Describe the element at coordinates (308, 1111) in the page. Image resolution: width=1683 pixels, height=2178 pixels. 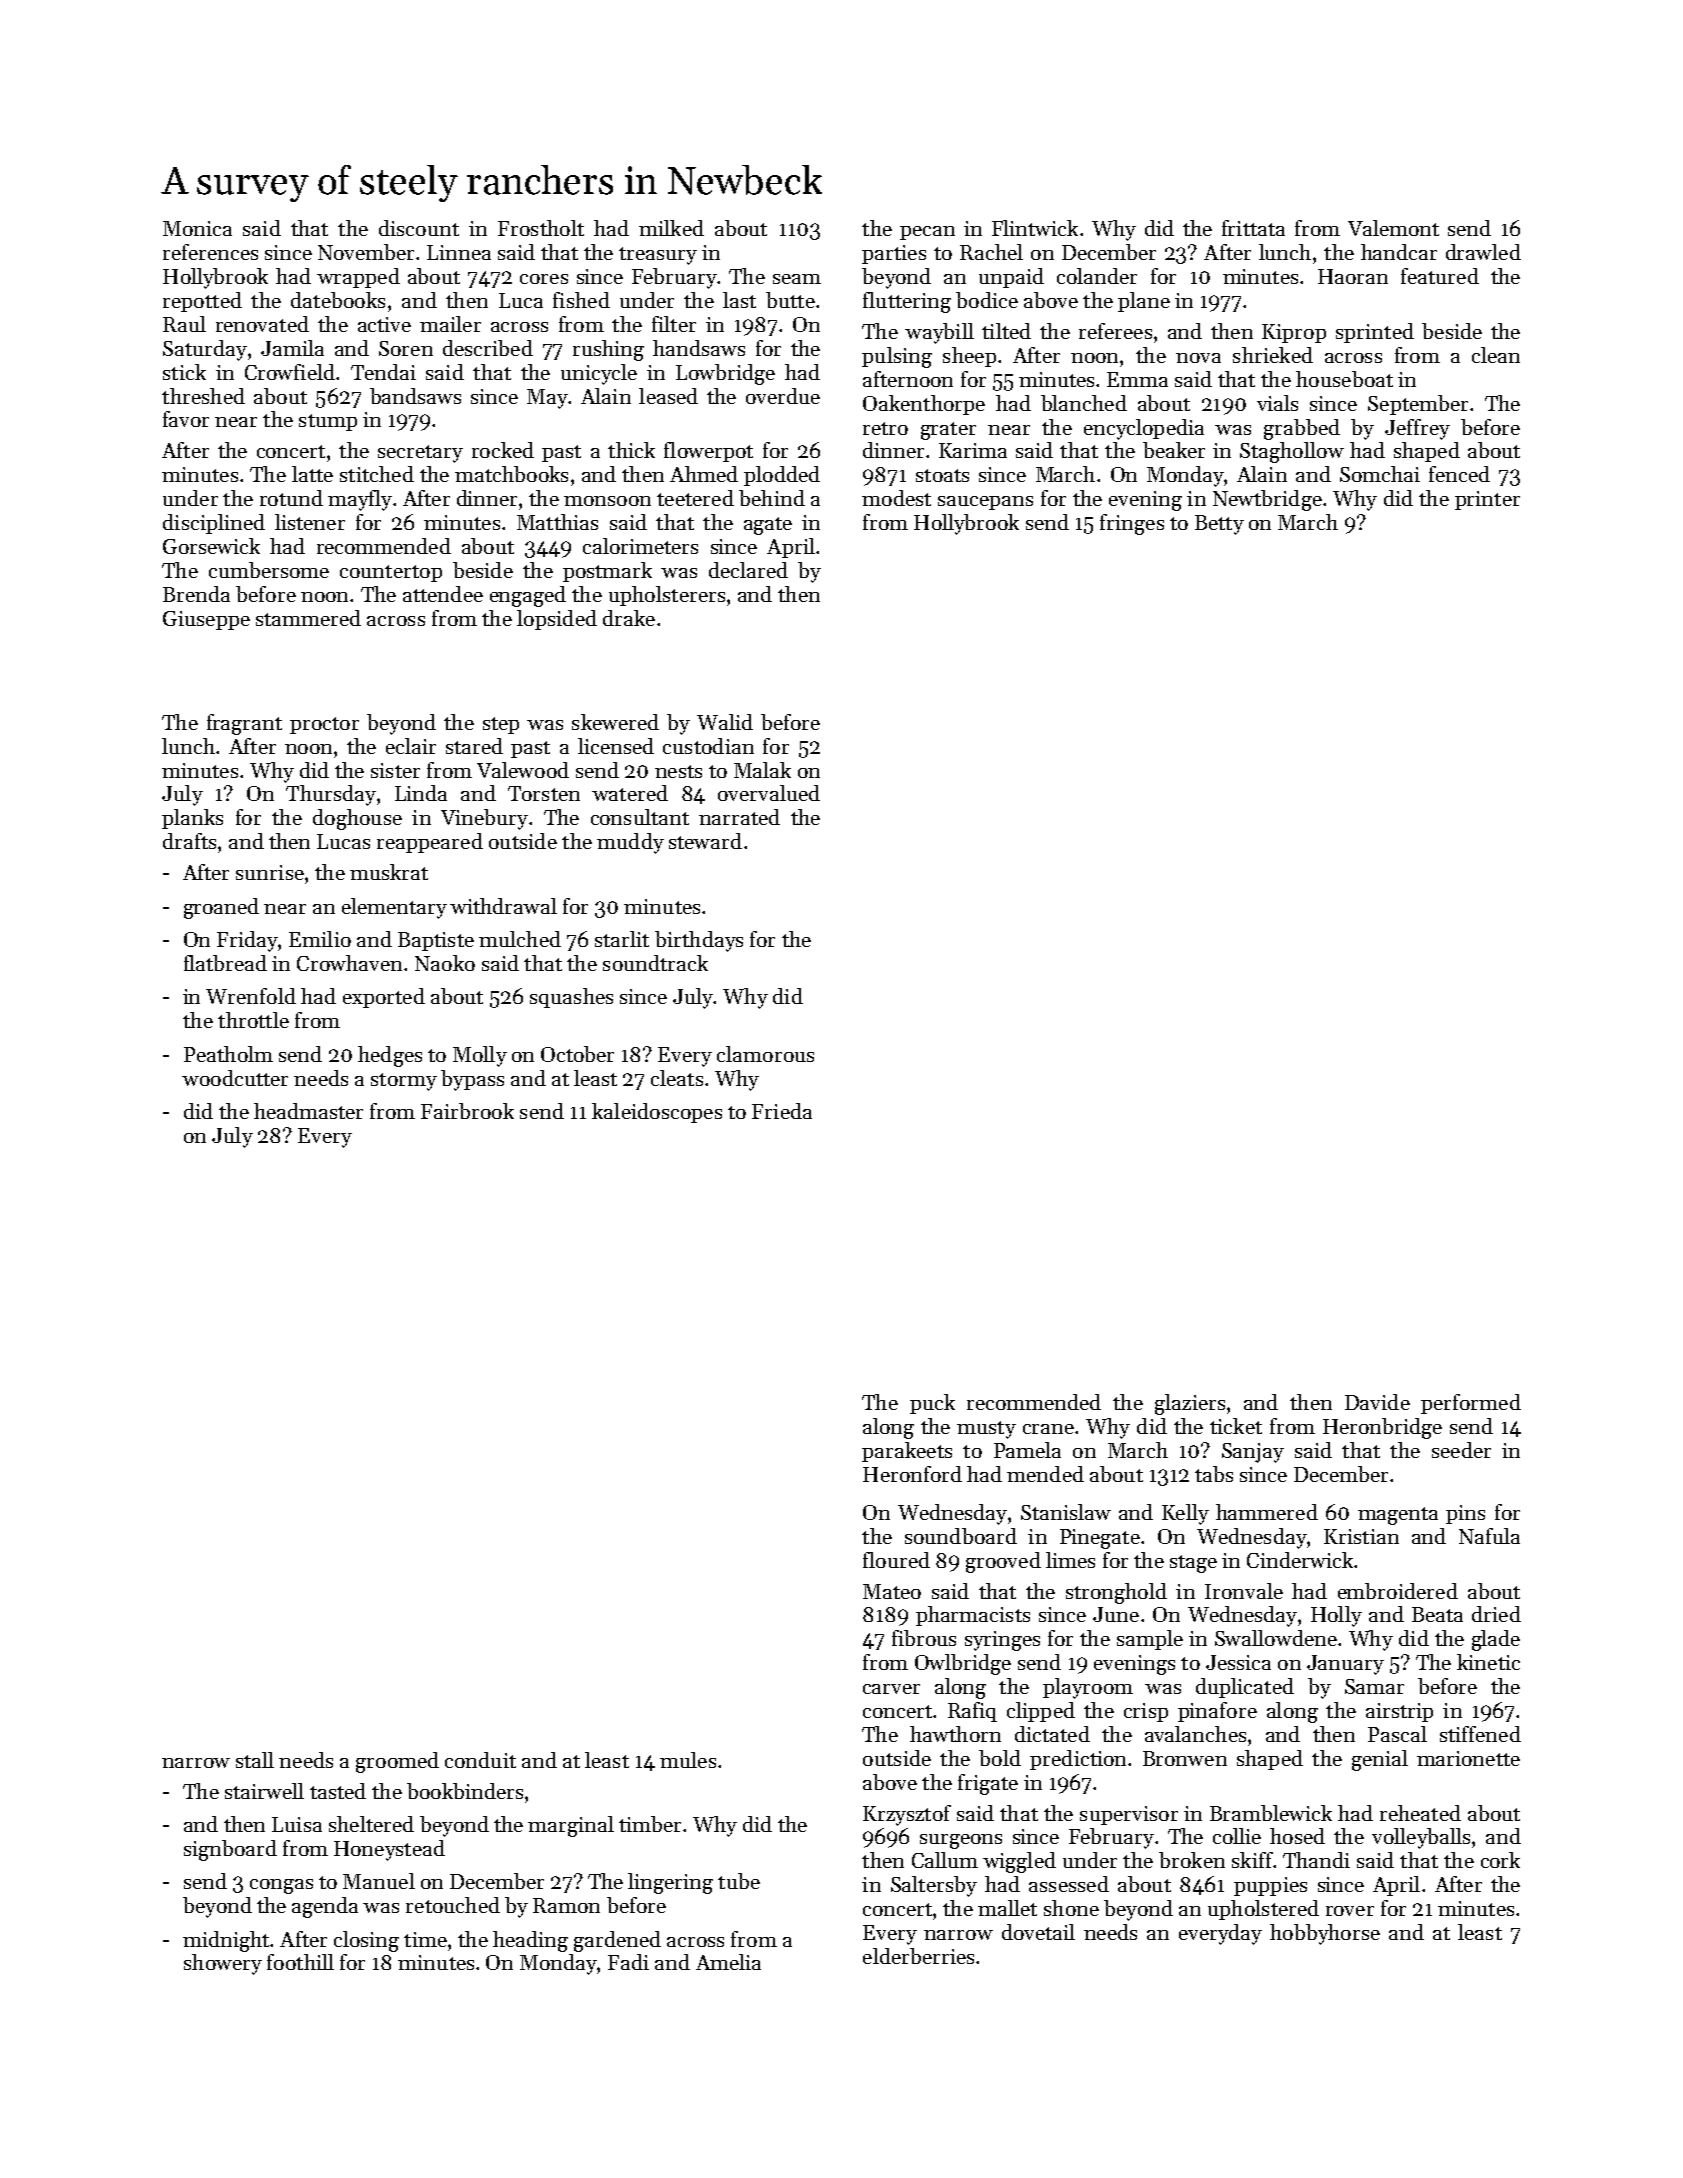
I see `headmaster` at that location.
